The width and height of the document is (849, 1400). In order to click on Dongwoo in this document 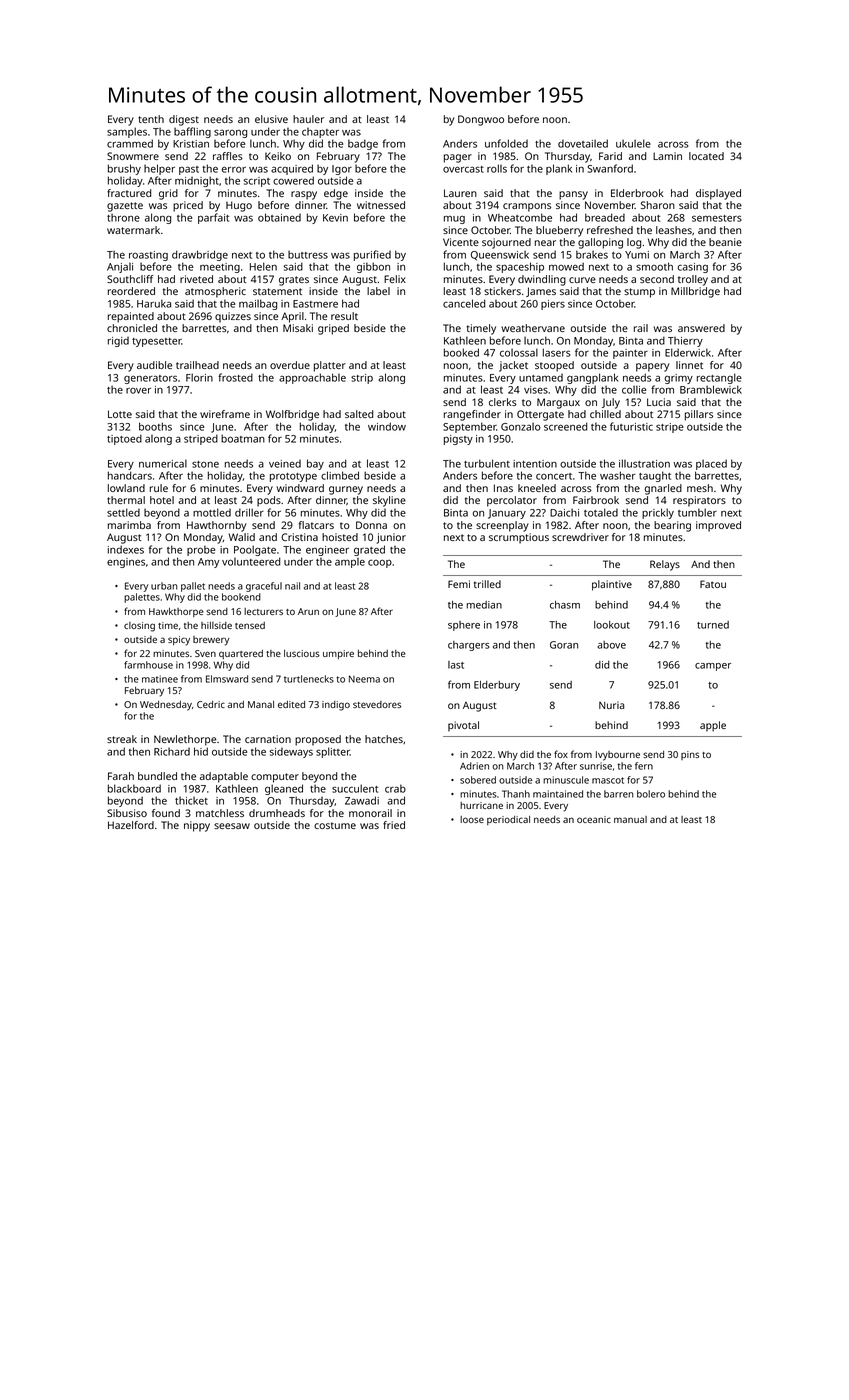, I will do `click(481, 120)`.
